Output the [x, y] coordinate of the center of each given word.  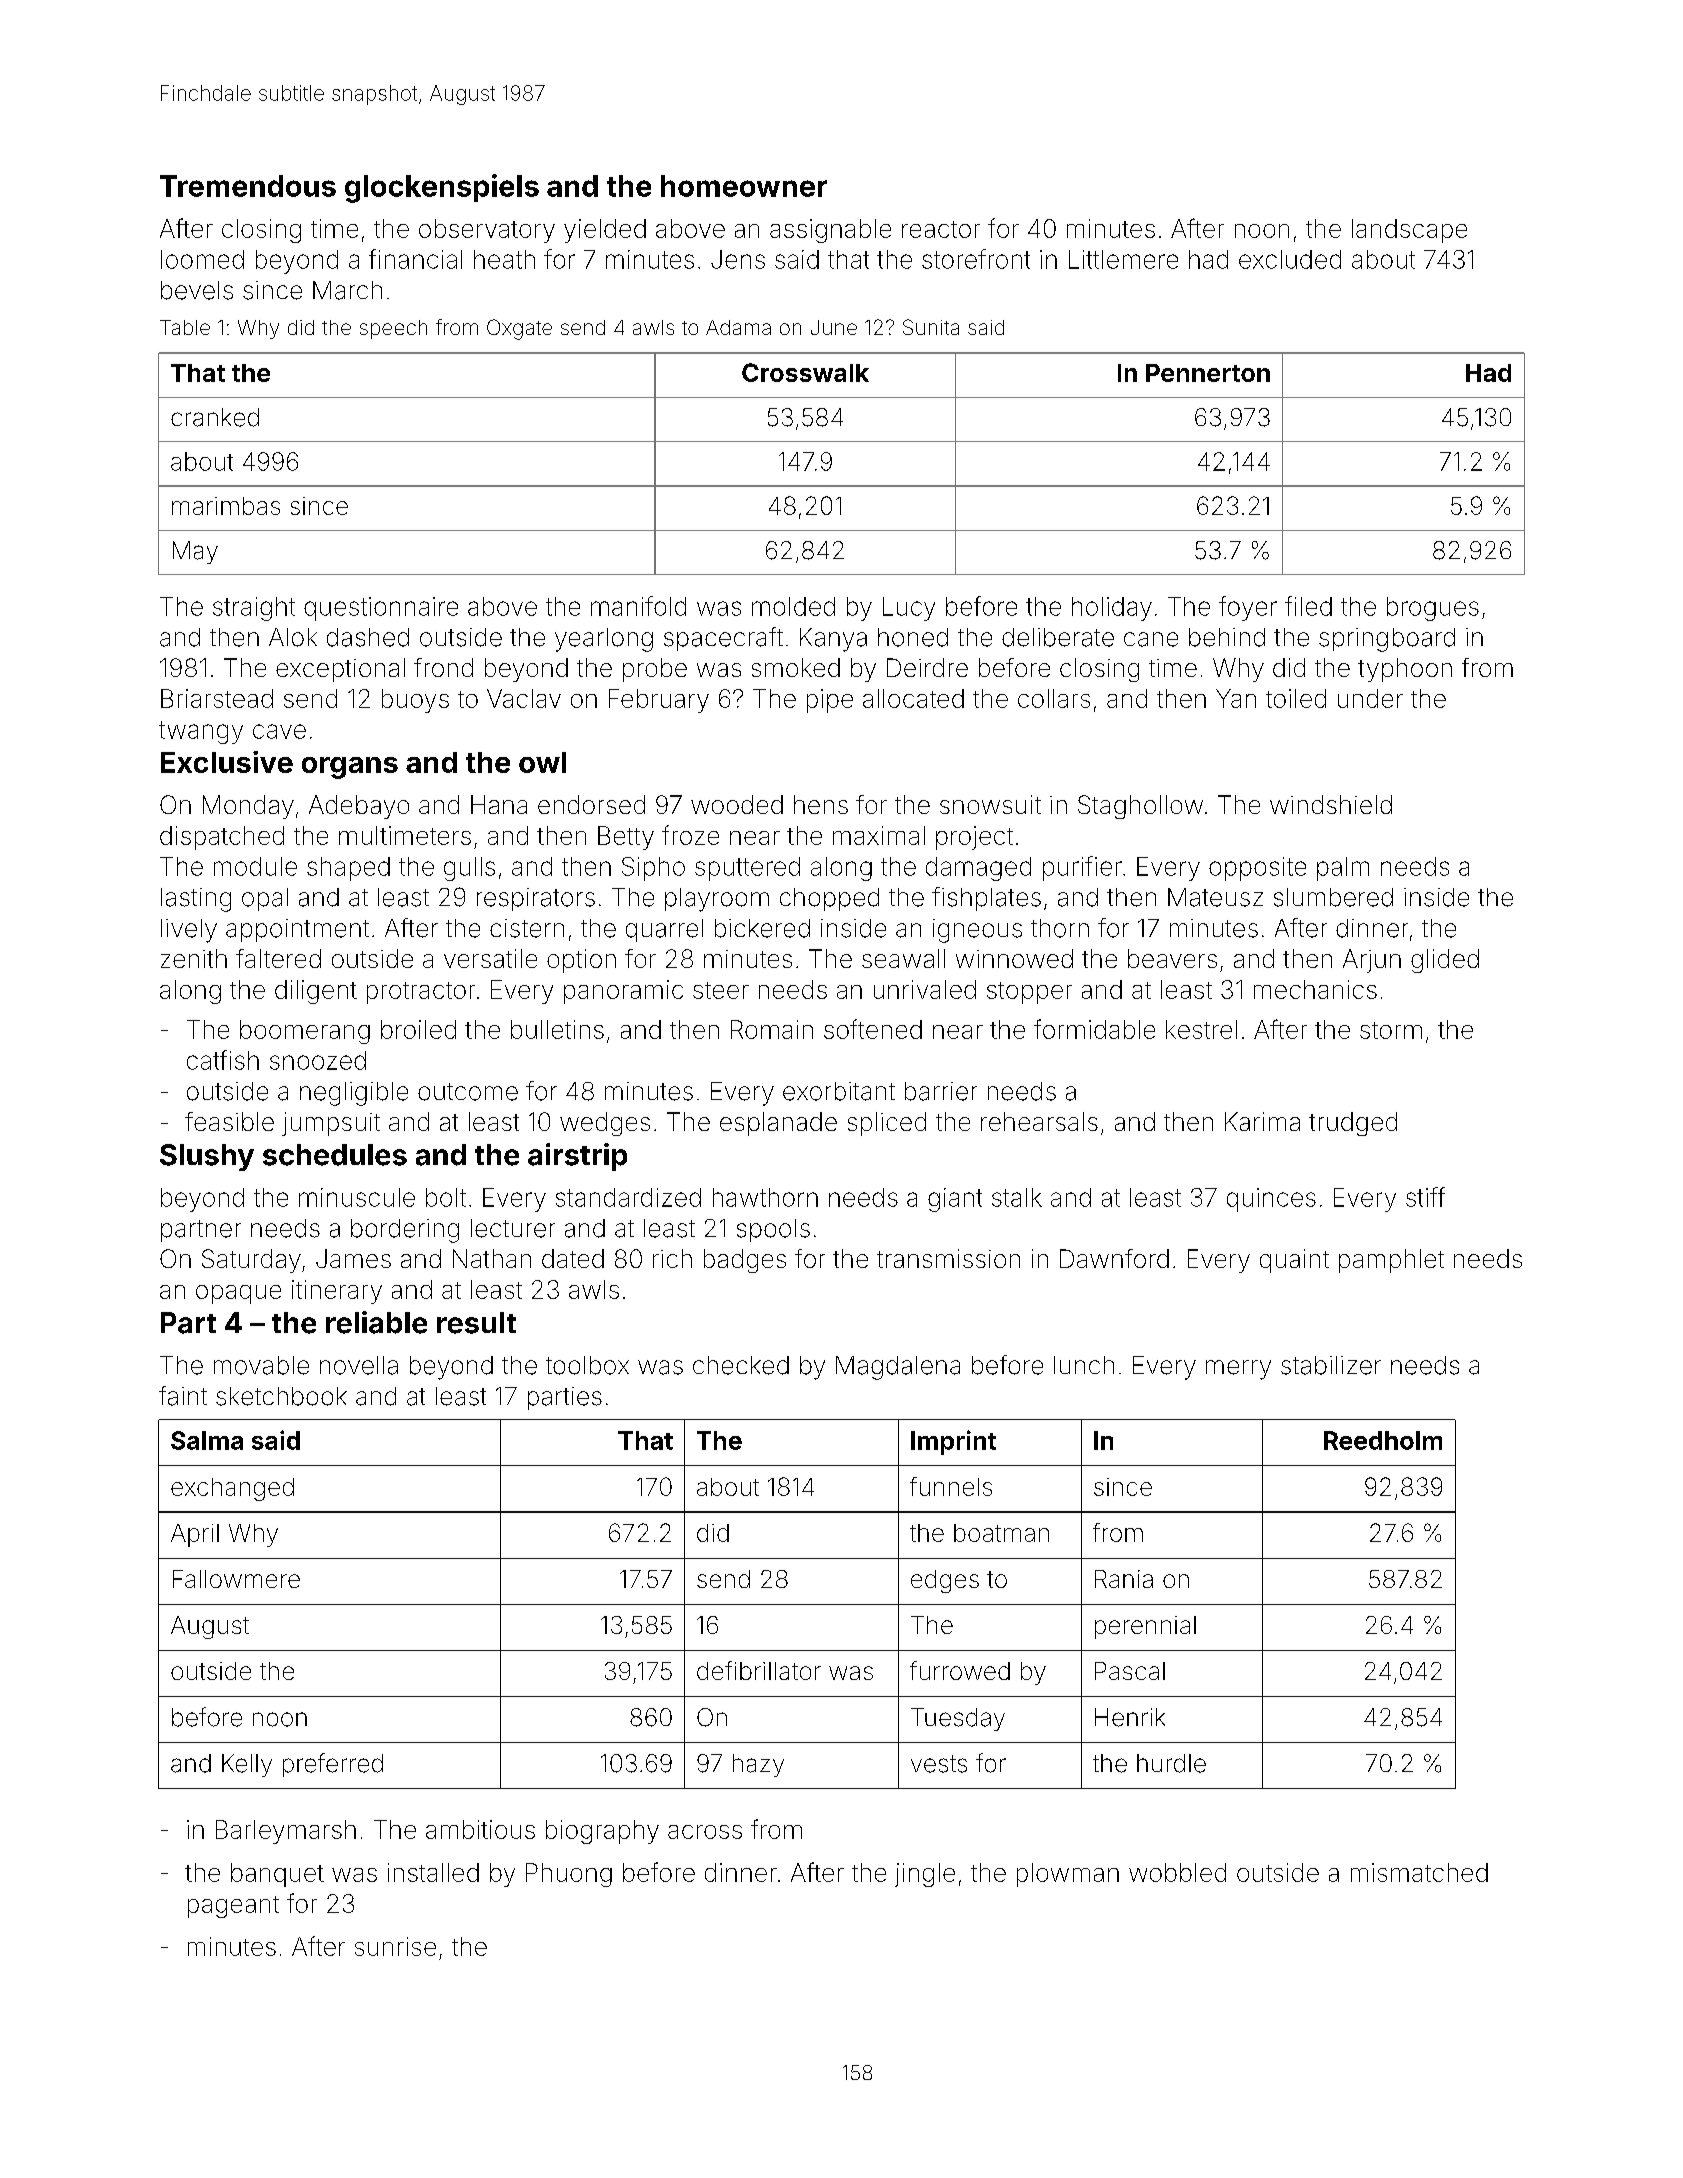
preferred [333, 1765]
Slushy [207, 1157]
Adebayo [359, 807]
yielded [605, 231]
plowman [1068, 1875]
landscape [1409, 231]
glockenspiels [442, 188]
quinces [1271, 1200]
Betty [626, 838]
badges [745, 1261]
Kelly [247, 1765]
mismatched [1419, 1872]
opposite [1257, 869]
